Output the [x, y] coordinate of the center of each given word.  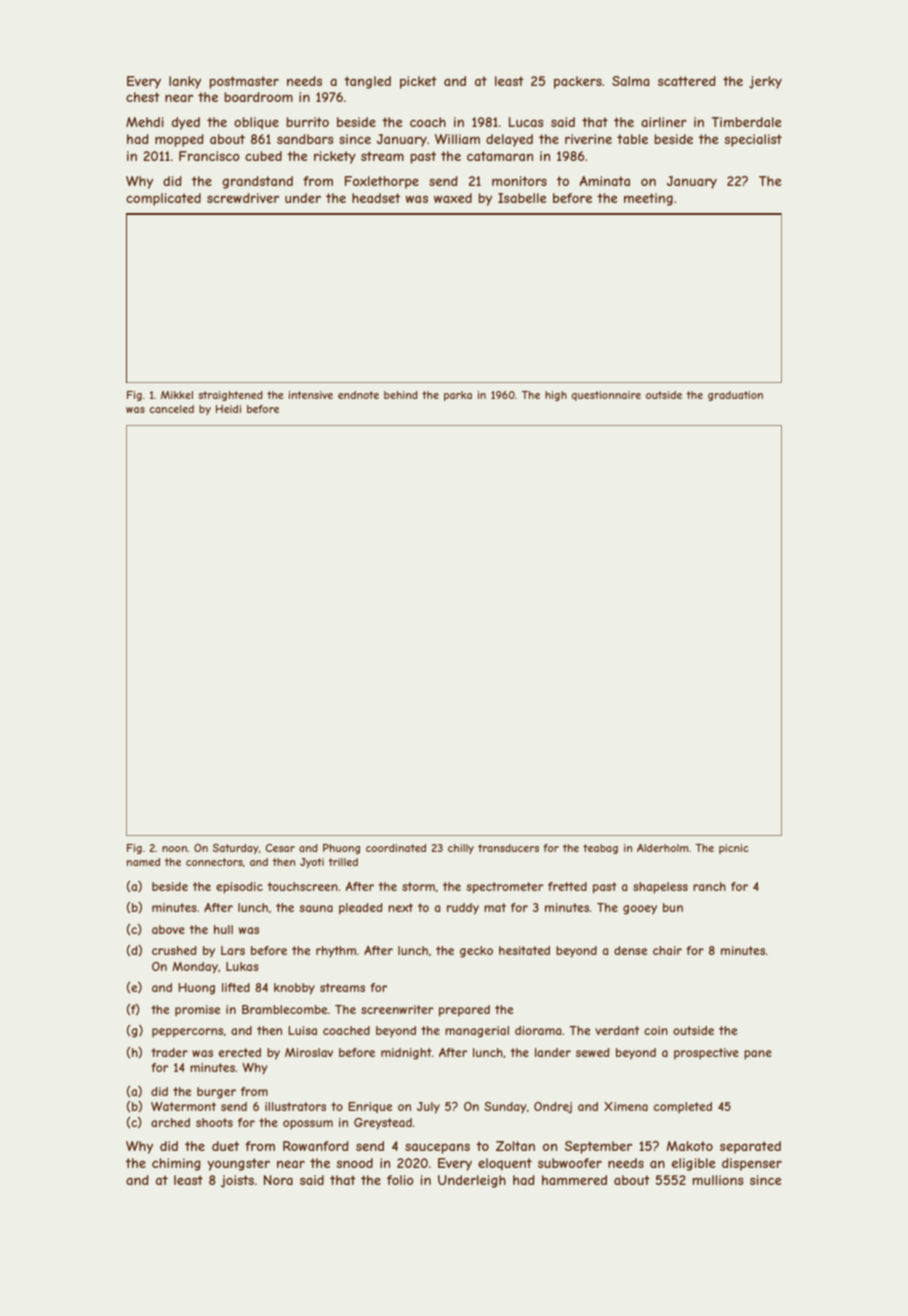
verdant [617, 1030]
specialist [753, 140]
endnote [358, 395]
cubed [263, 156]
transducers [508, 848]
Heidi [228, 409]
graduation [735, 396]
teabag [600, 849]
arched [170, 1122]
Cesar [280, 848]
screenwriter [397, 1009]
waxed [453, 198]
